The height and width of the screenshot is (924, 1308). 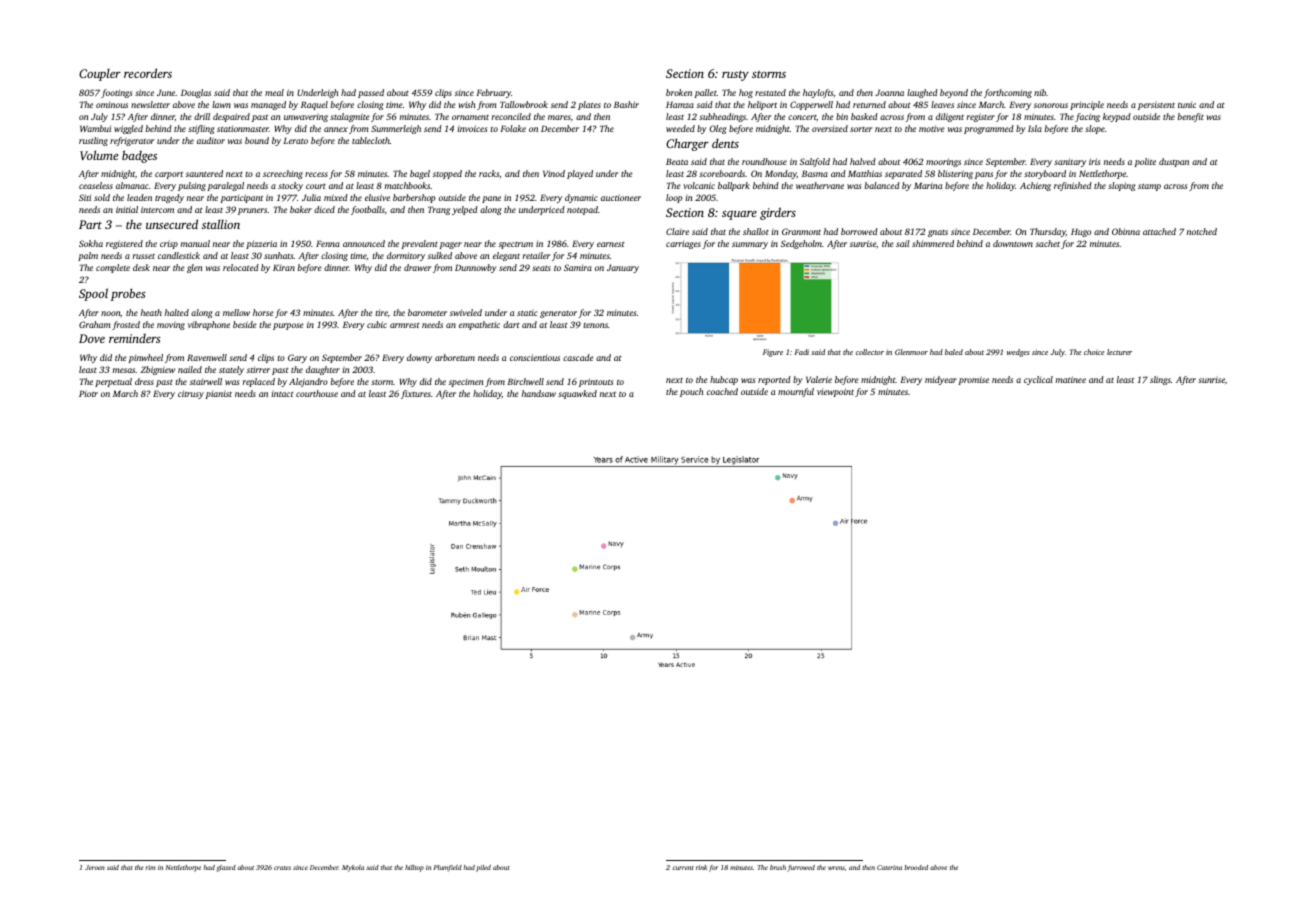 What do you see at coordinates (870, 352) in the screenshot?
I see `collector` at bounding box center [870, 352].
